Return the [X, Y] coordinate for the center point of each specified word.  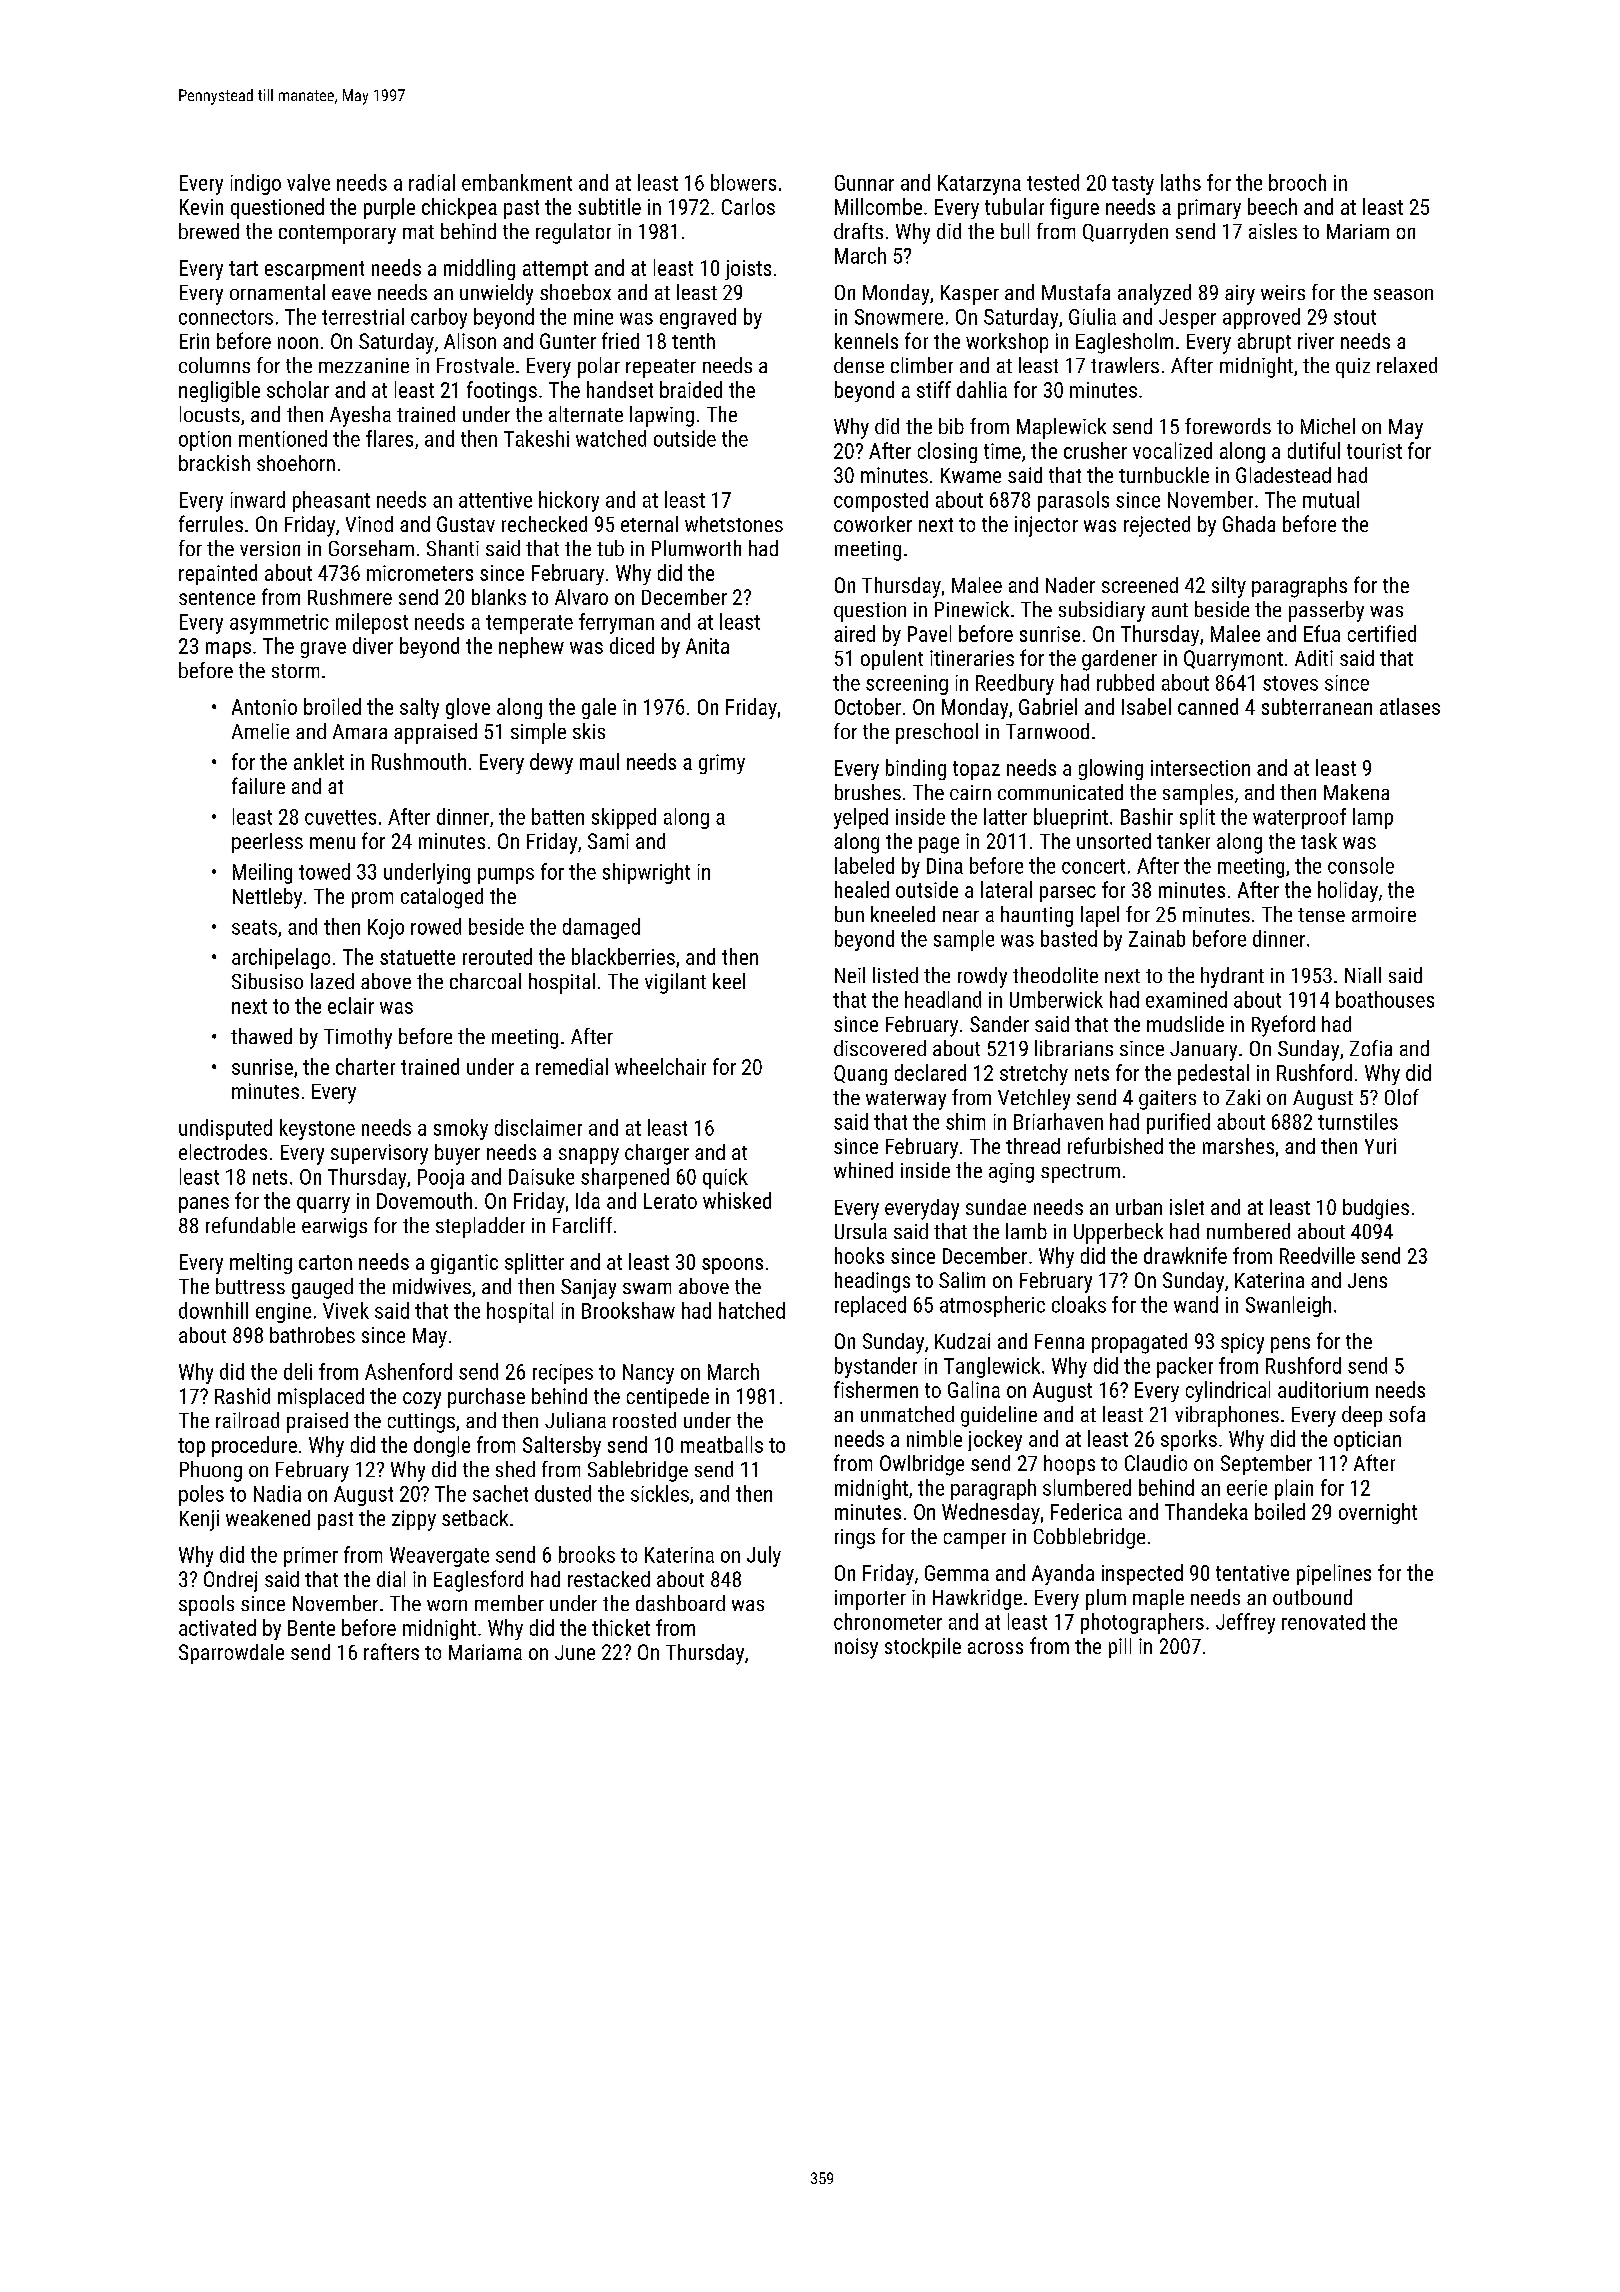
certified [1382, 633]
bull [1015, 231]
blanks [499, 597]
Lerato [670, 1201]
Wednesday [991, 1513]
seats [254, 927]
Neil [850, 975]
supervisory [379, 1154]
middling [479, 269]
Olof [1402, 1097]
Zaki [1243, 1097]
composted [881, 501]
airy [1240, 295]
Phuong [211, 1471]
